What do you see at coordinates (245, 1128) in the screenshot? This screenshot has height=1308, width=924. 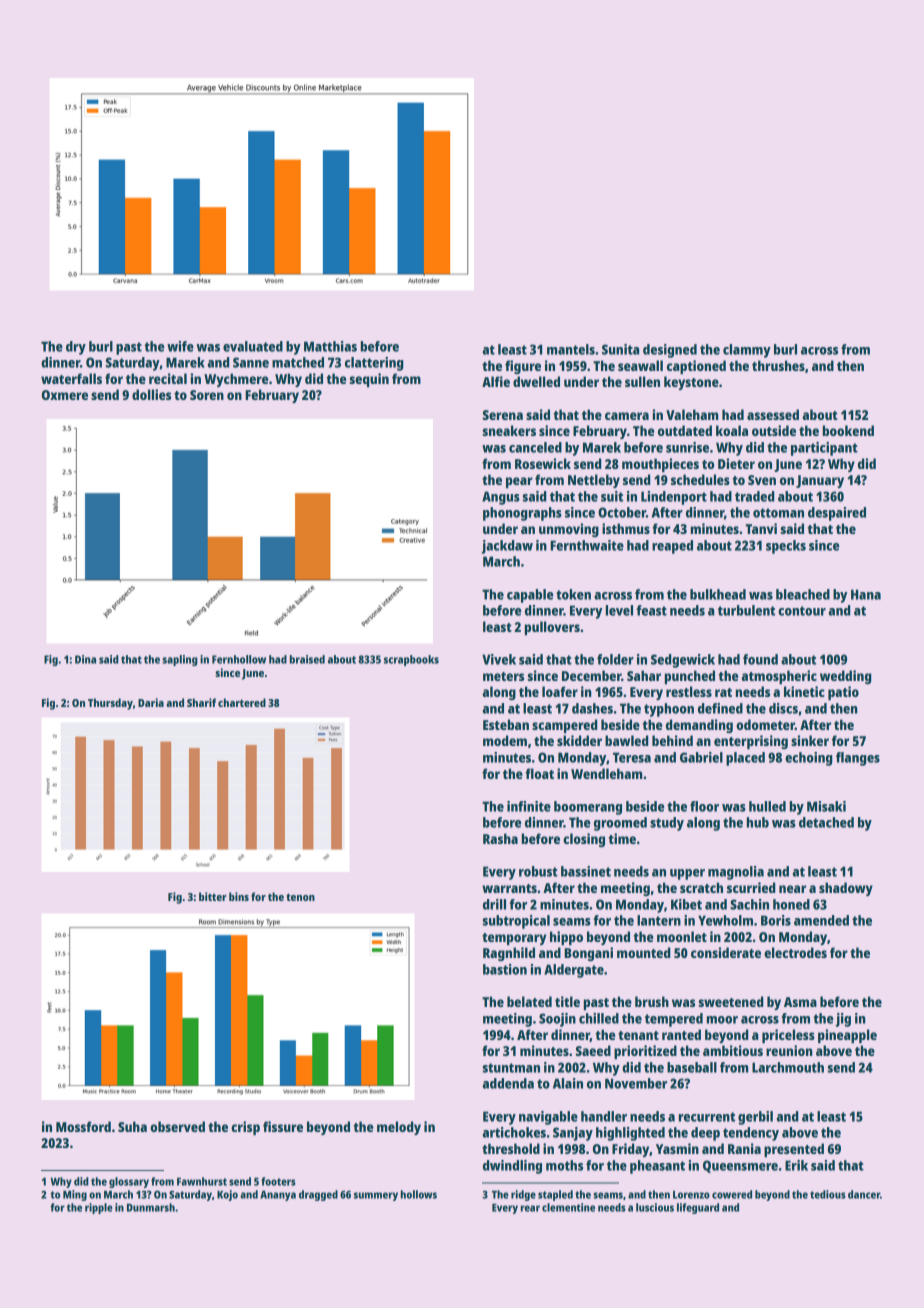 I see `crisp` at bounding box center [245, 1128].
